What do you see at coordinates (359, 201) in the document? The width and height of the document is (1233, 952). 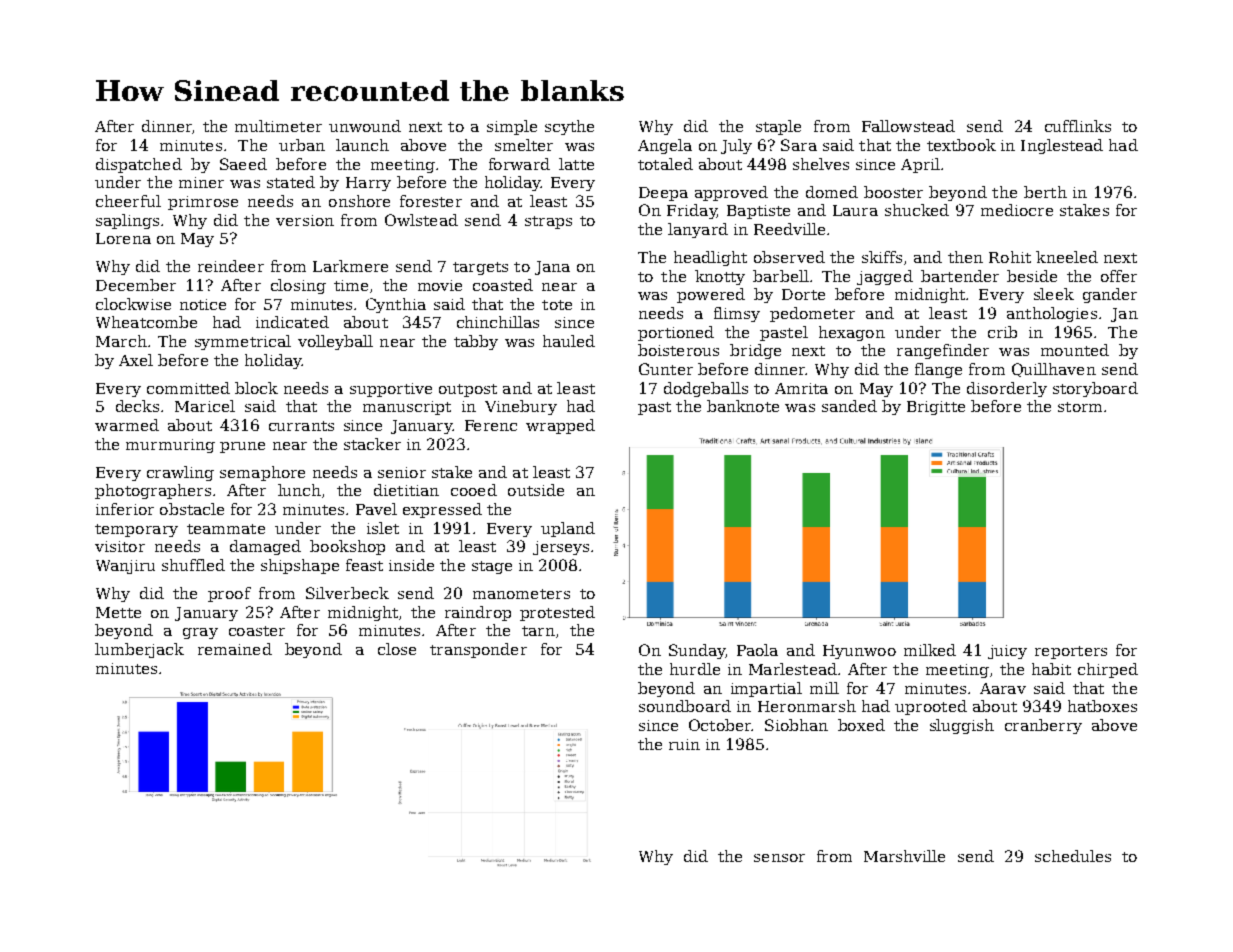 I see `onshore` at bounding box center [359, 201].
